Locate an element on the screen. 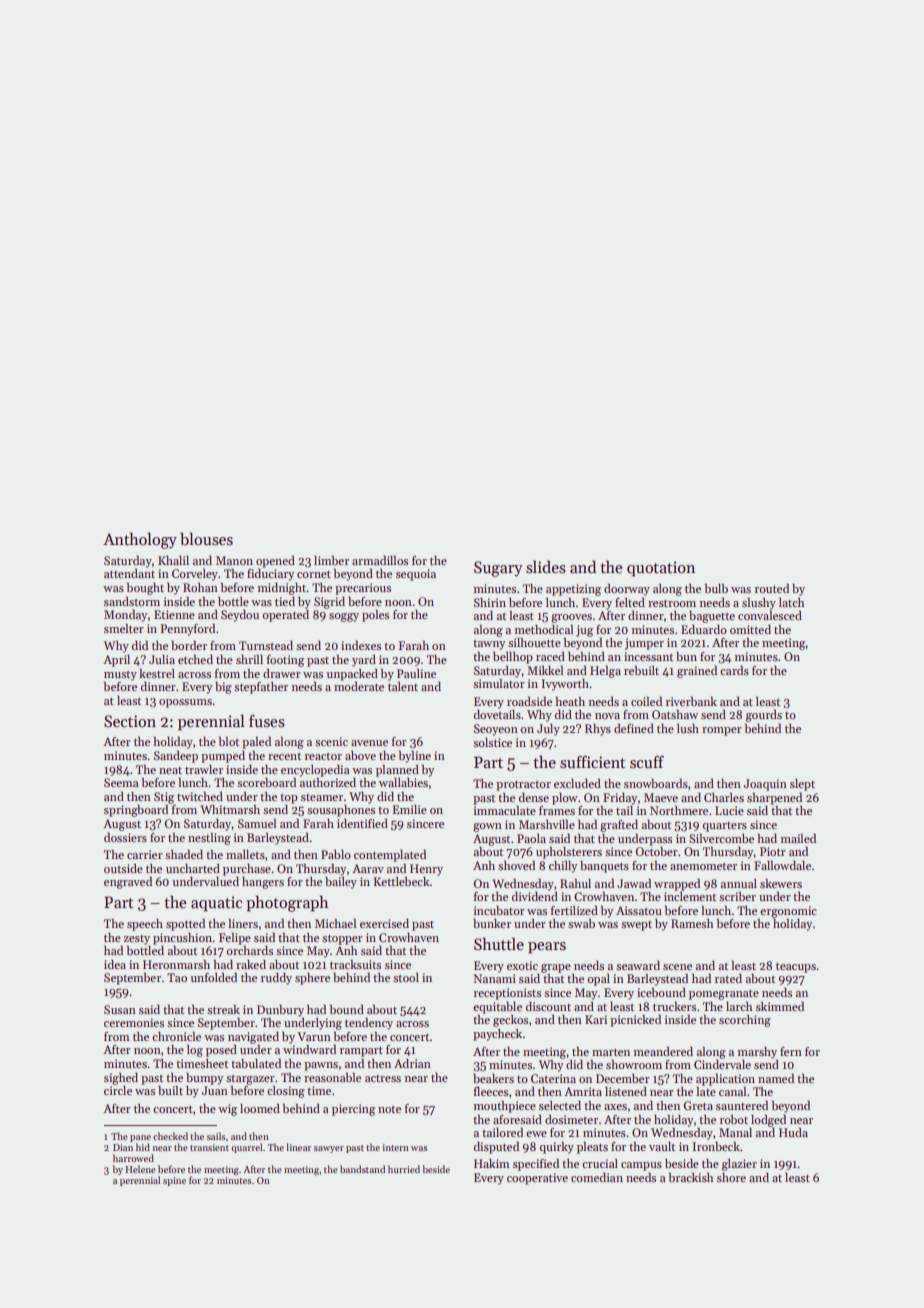  shore is located at coordinates (731, 1177).
